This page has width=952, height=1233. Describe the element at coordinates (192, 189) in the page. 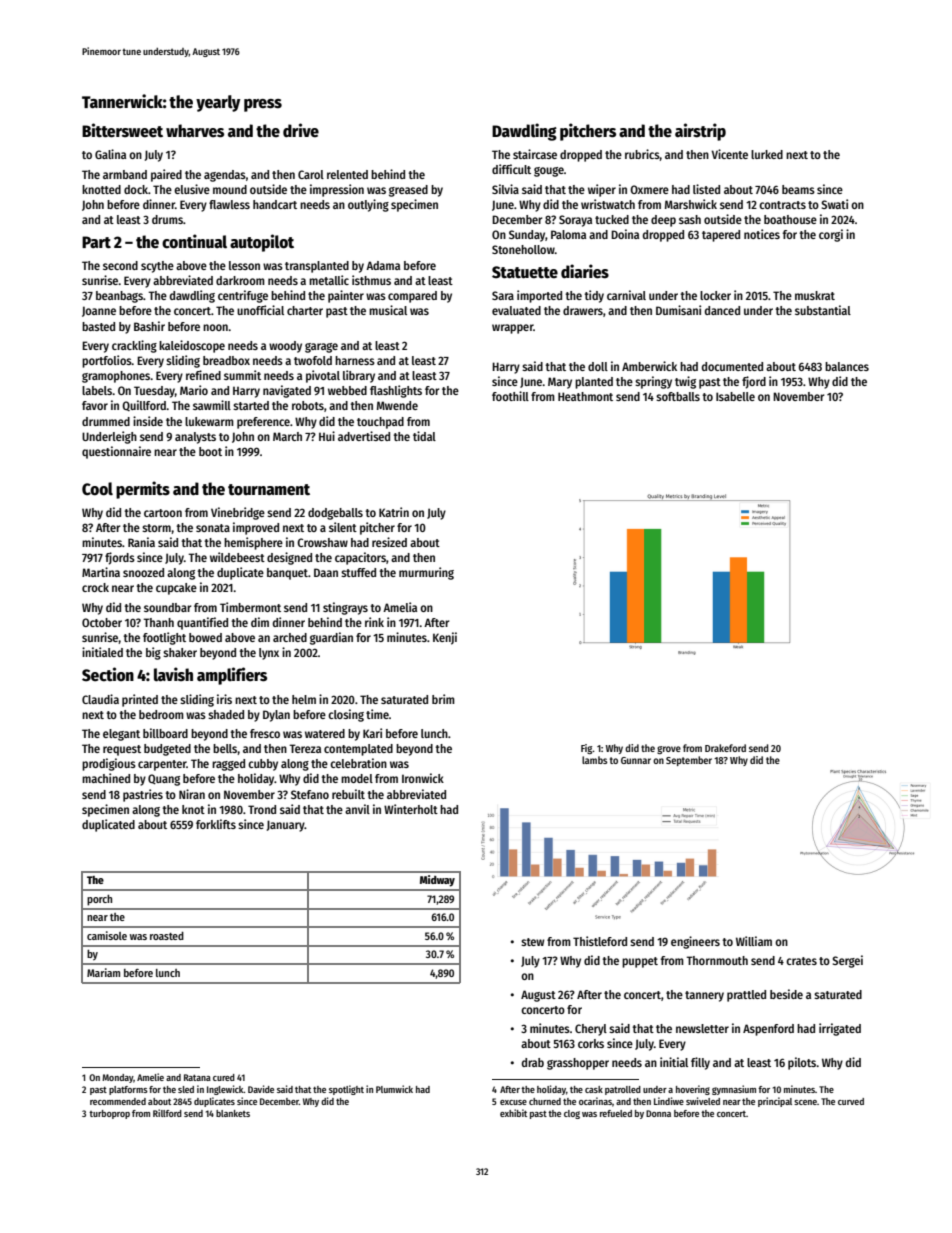

I see `elusive` at that location.
